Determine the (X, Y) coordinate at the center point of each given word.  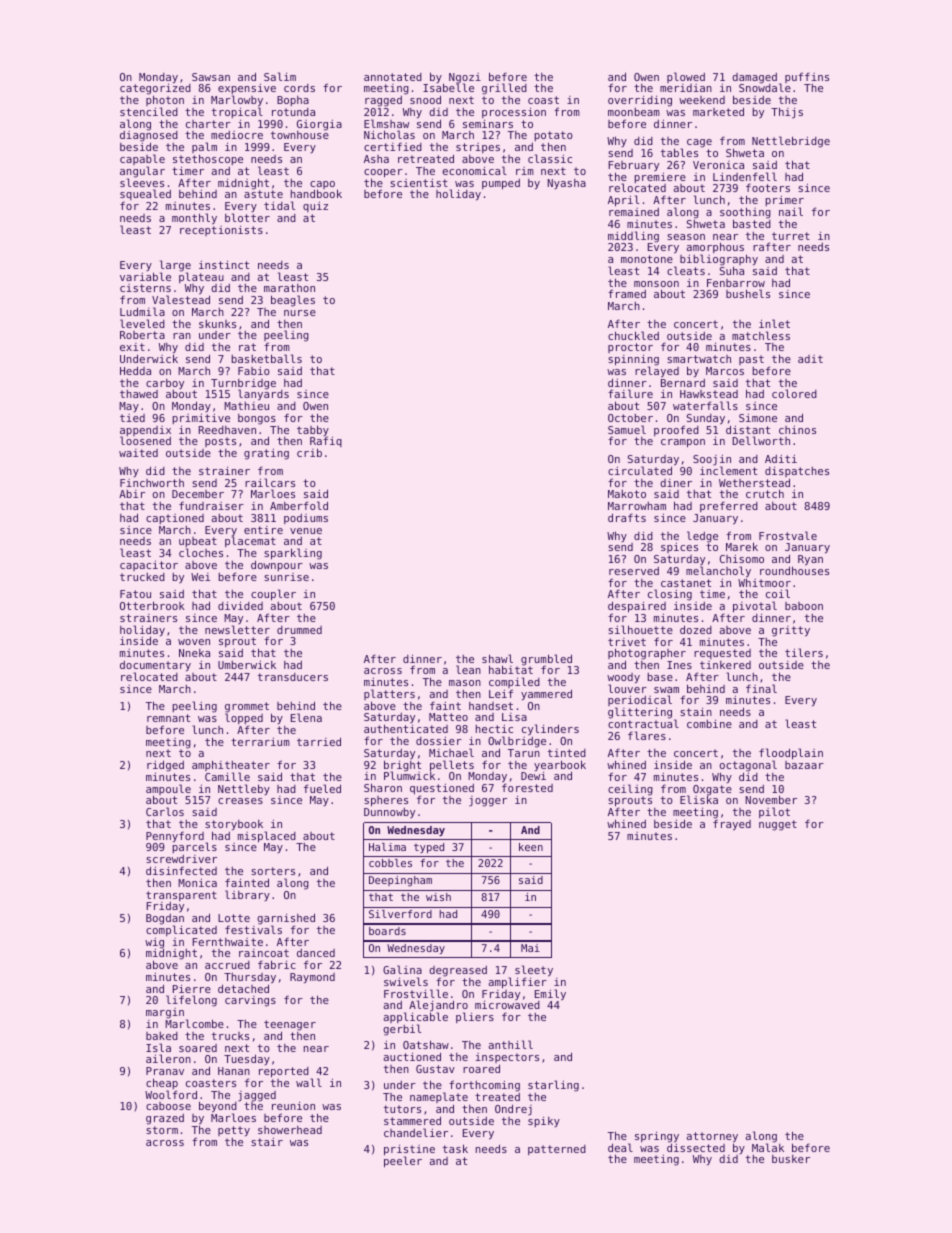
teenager (290, 1025)
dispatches (797, 472)
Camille (227, 776)
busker (791, 1159)
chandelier (416, 1132)
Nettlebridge (791, 142)
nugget (778, 825)
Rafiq (326, 443)
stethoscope (208, 160)
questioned (442, 789)
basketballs (267, 358)
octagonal (748, 766)
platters (389, 694)
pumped (501, 184)
